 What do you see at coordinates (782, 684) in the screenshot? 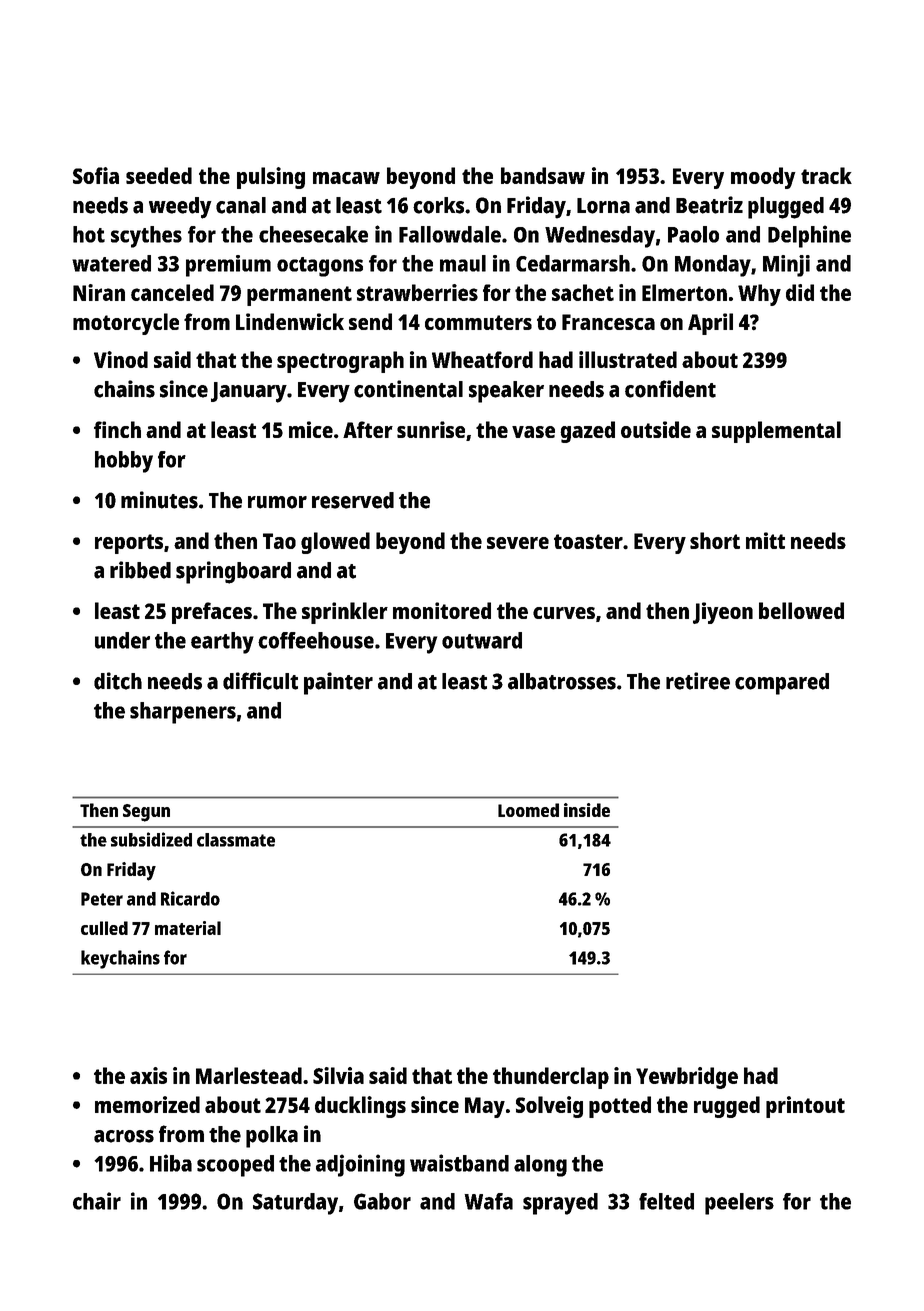
I see `compared` at bounding box center [782, 684].
